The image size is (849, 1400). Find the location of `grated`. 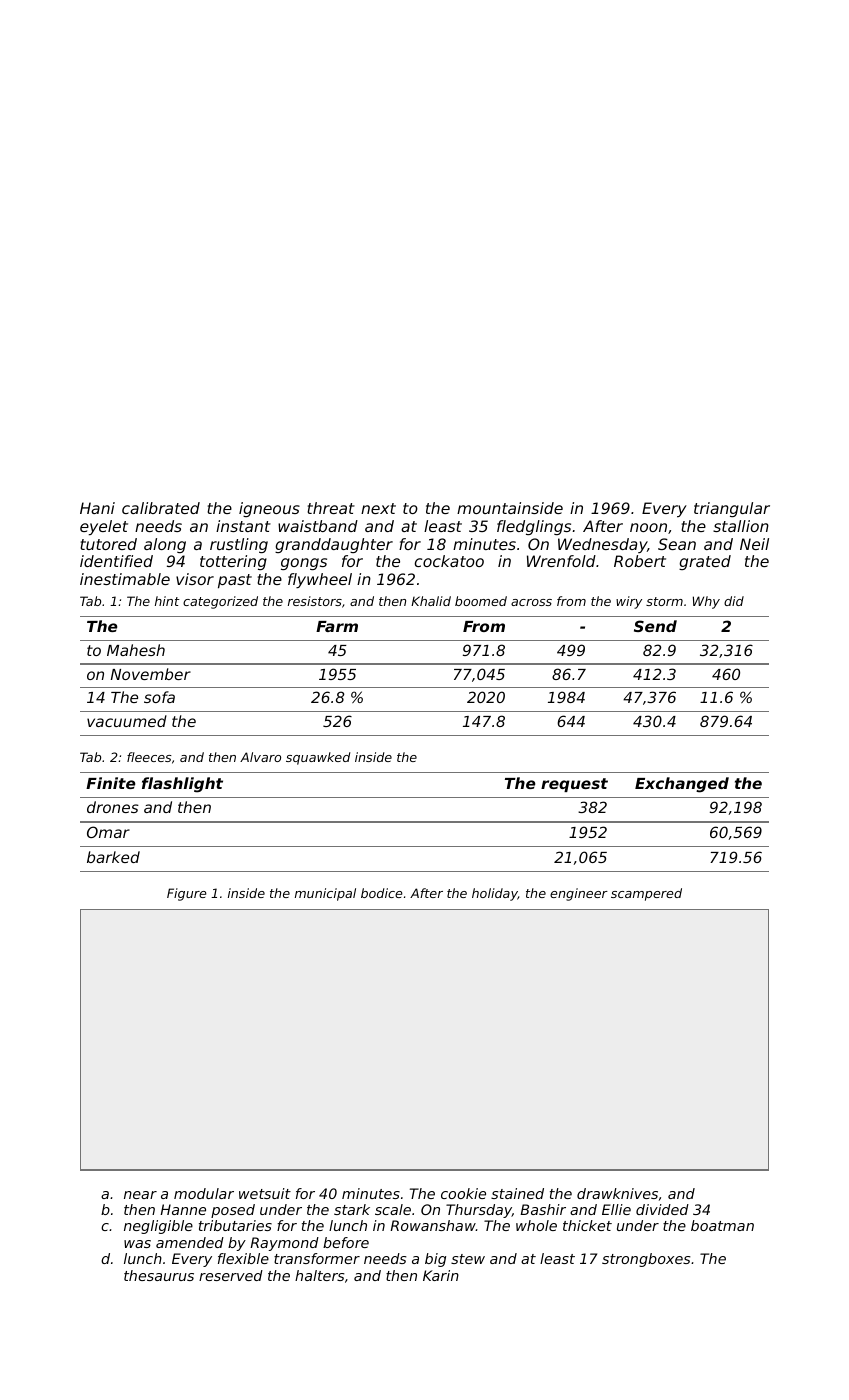

grated is located at coordinates (705, 562).
